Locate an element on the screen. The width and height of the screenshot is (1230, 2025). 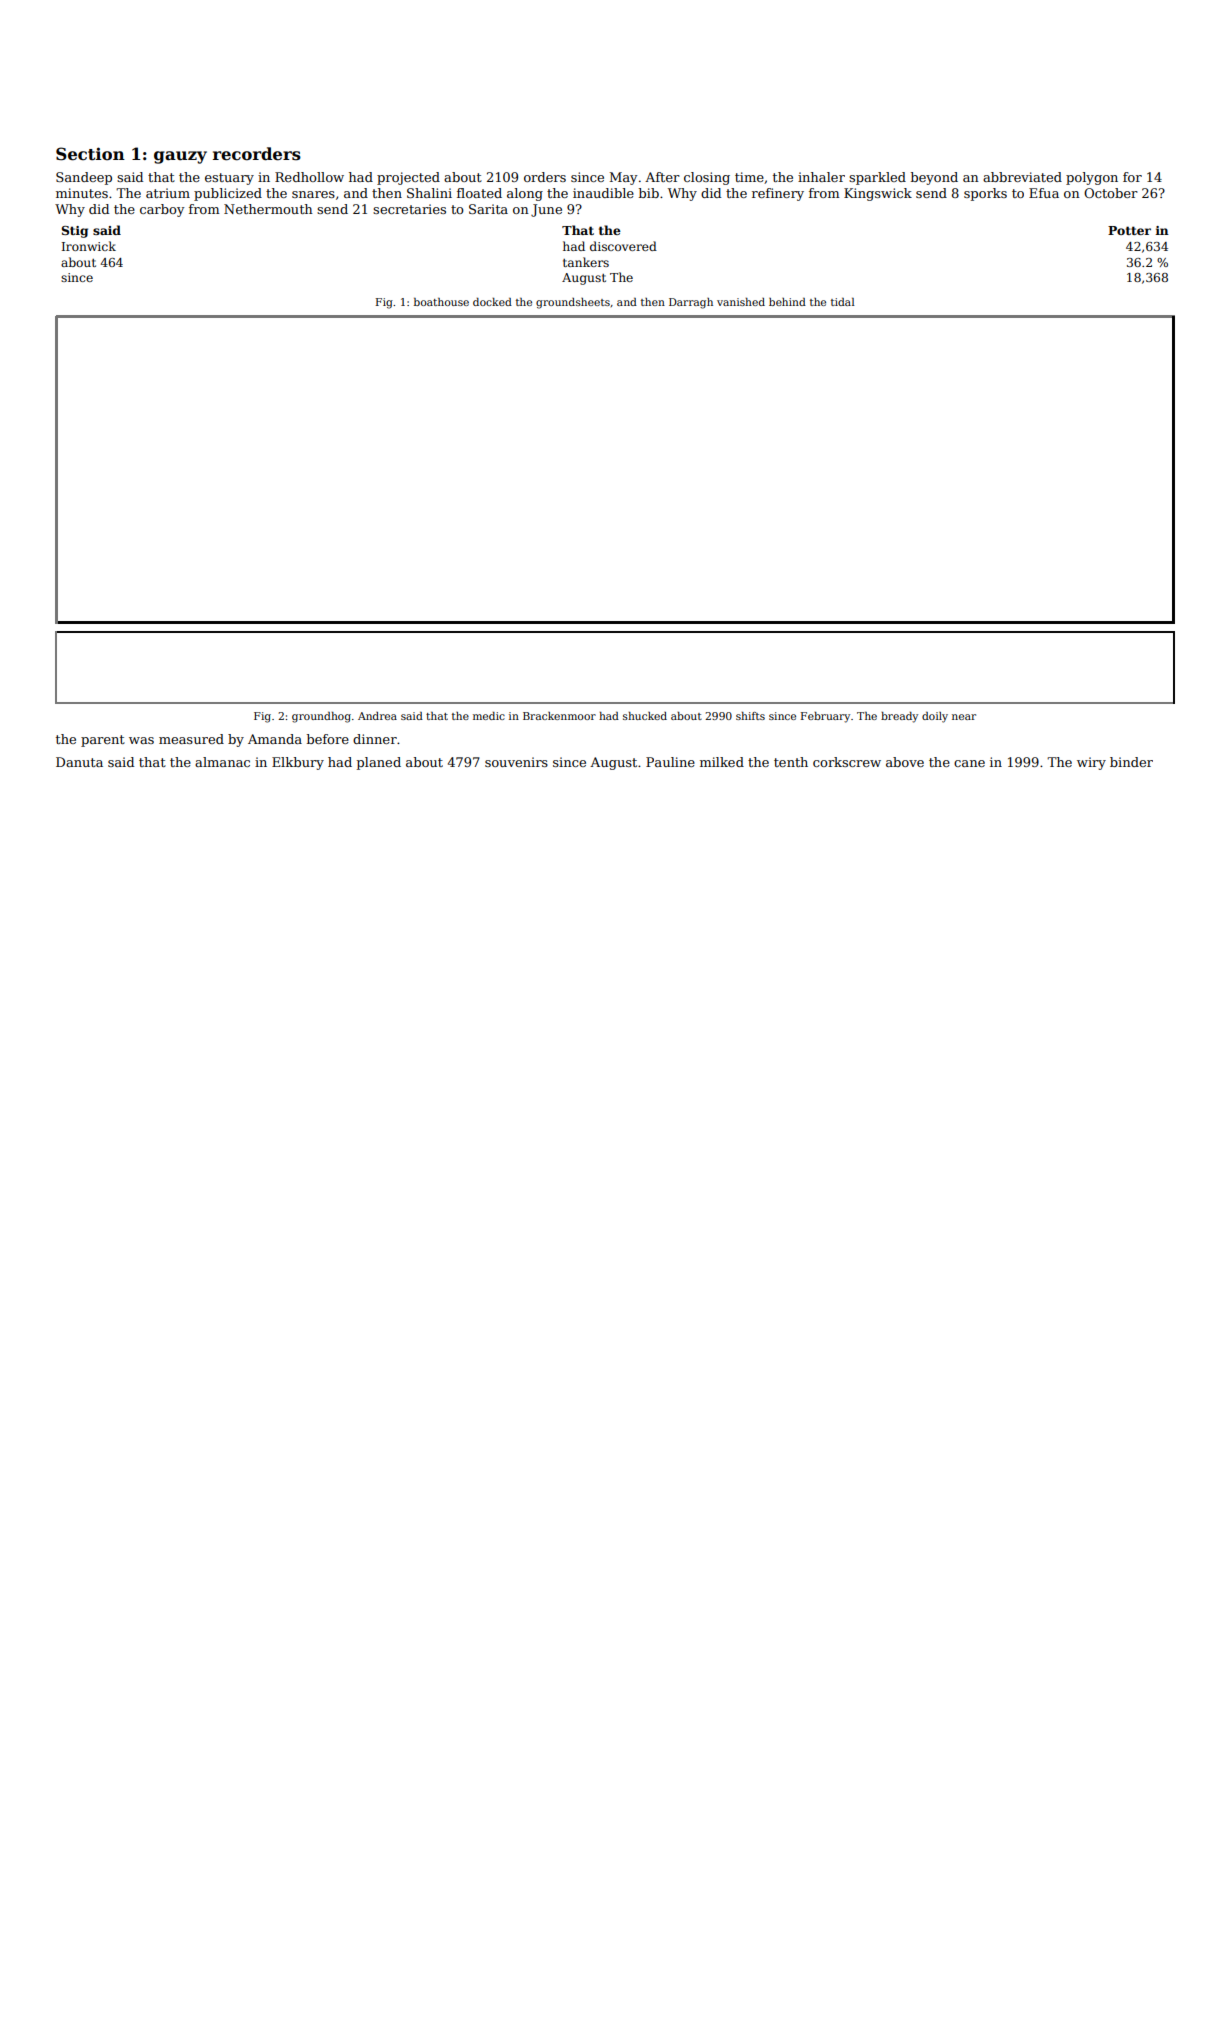
After is located at coordinates (662, 177).
